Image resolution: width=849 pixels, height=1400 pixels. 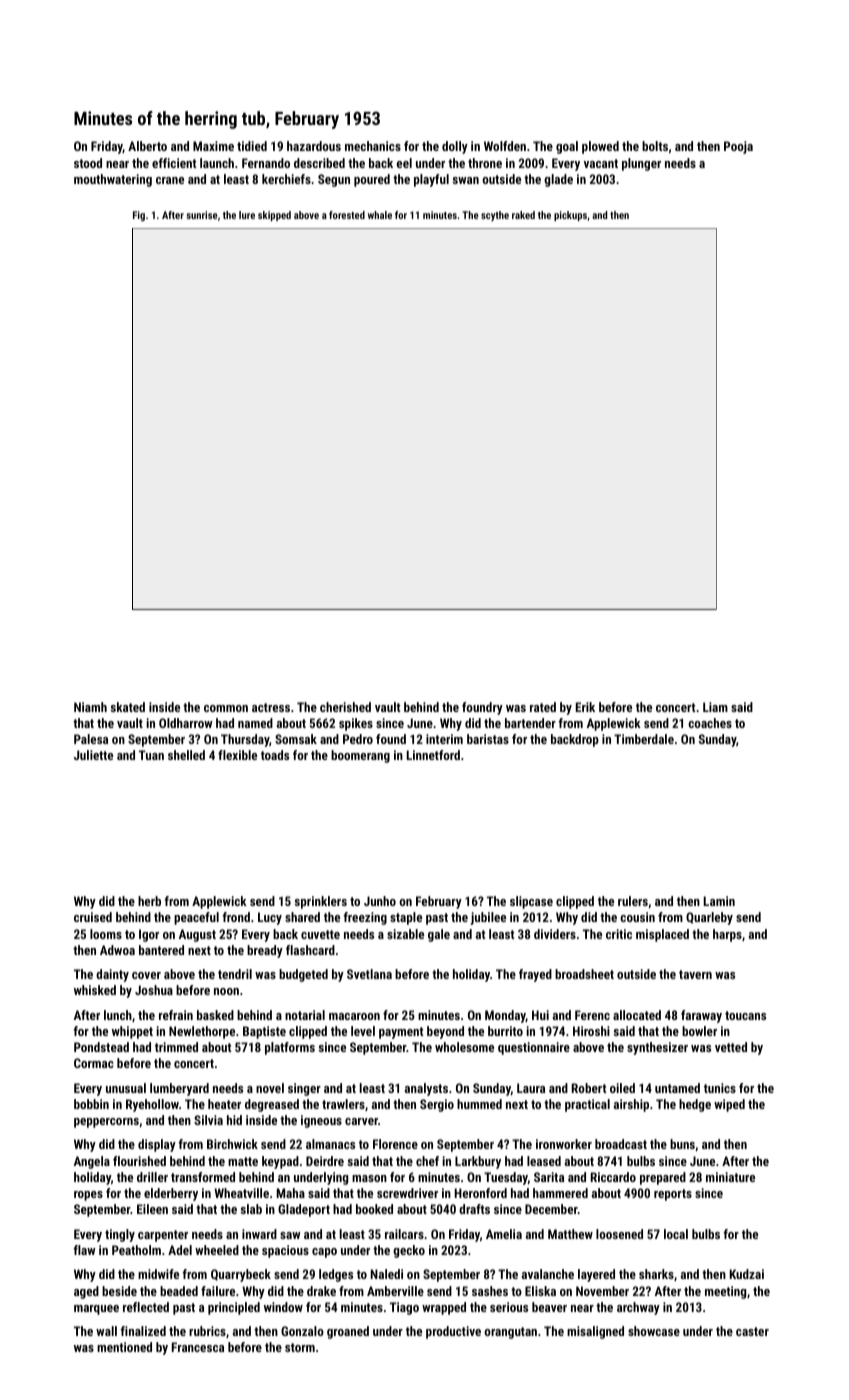 I want to click on whale, so click(x=380, y=215).
